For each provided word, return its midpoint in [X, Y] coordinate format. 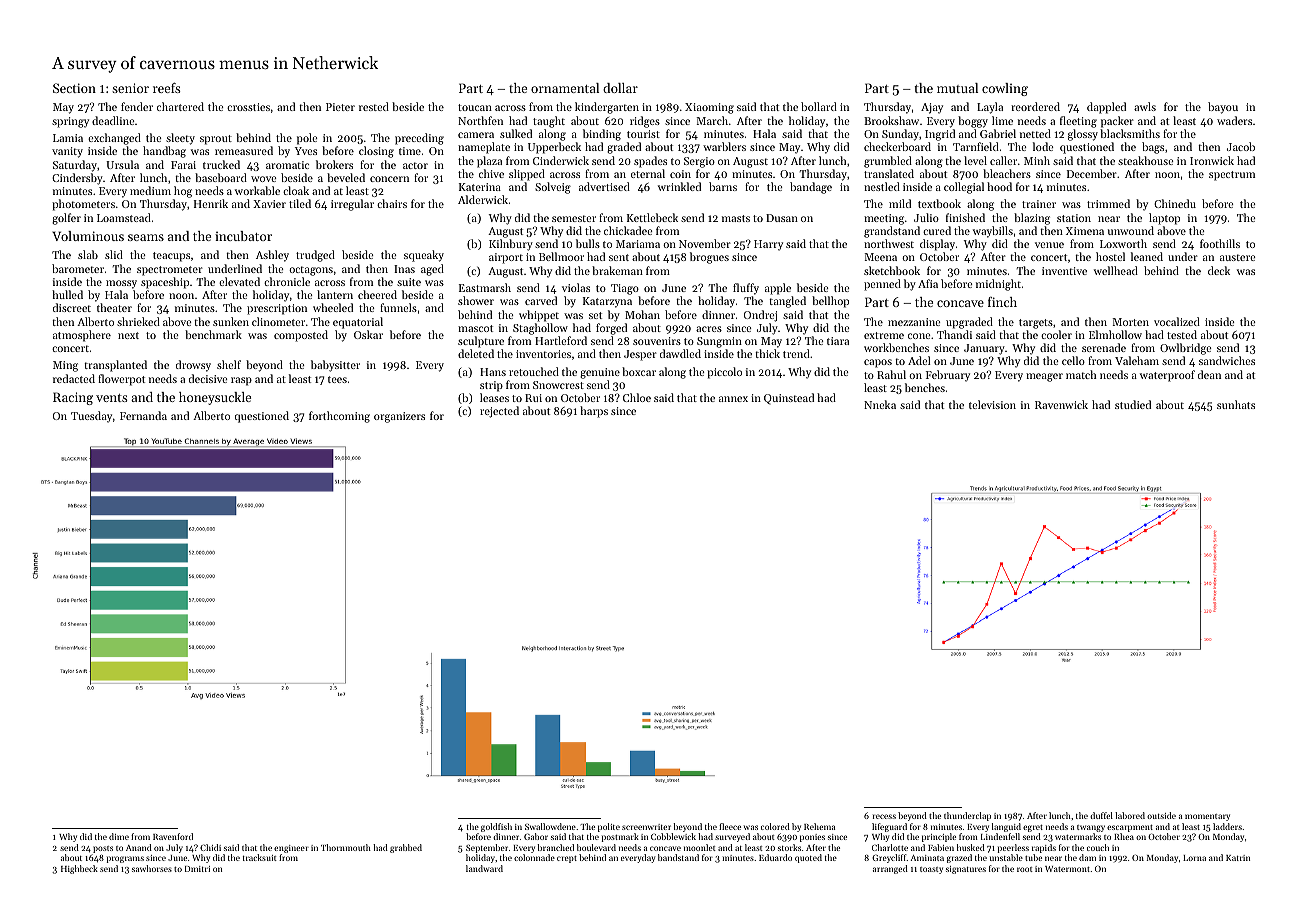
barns [723, 186]
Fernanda [143, 415]
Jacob [1241, 146]
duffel [1101, 815]
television [992, 404]
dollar [620, 88]
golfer [66, 219]
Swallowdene [550, 826]
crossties [248, 107]
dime [119, 836]
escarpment [1130, 828]
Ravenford [173, 836]
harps [594, 412]
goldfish [496, 827]
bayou [1223, 108]
